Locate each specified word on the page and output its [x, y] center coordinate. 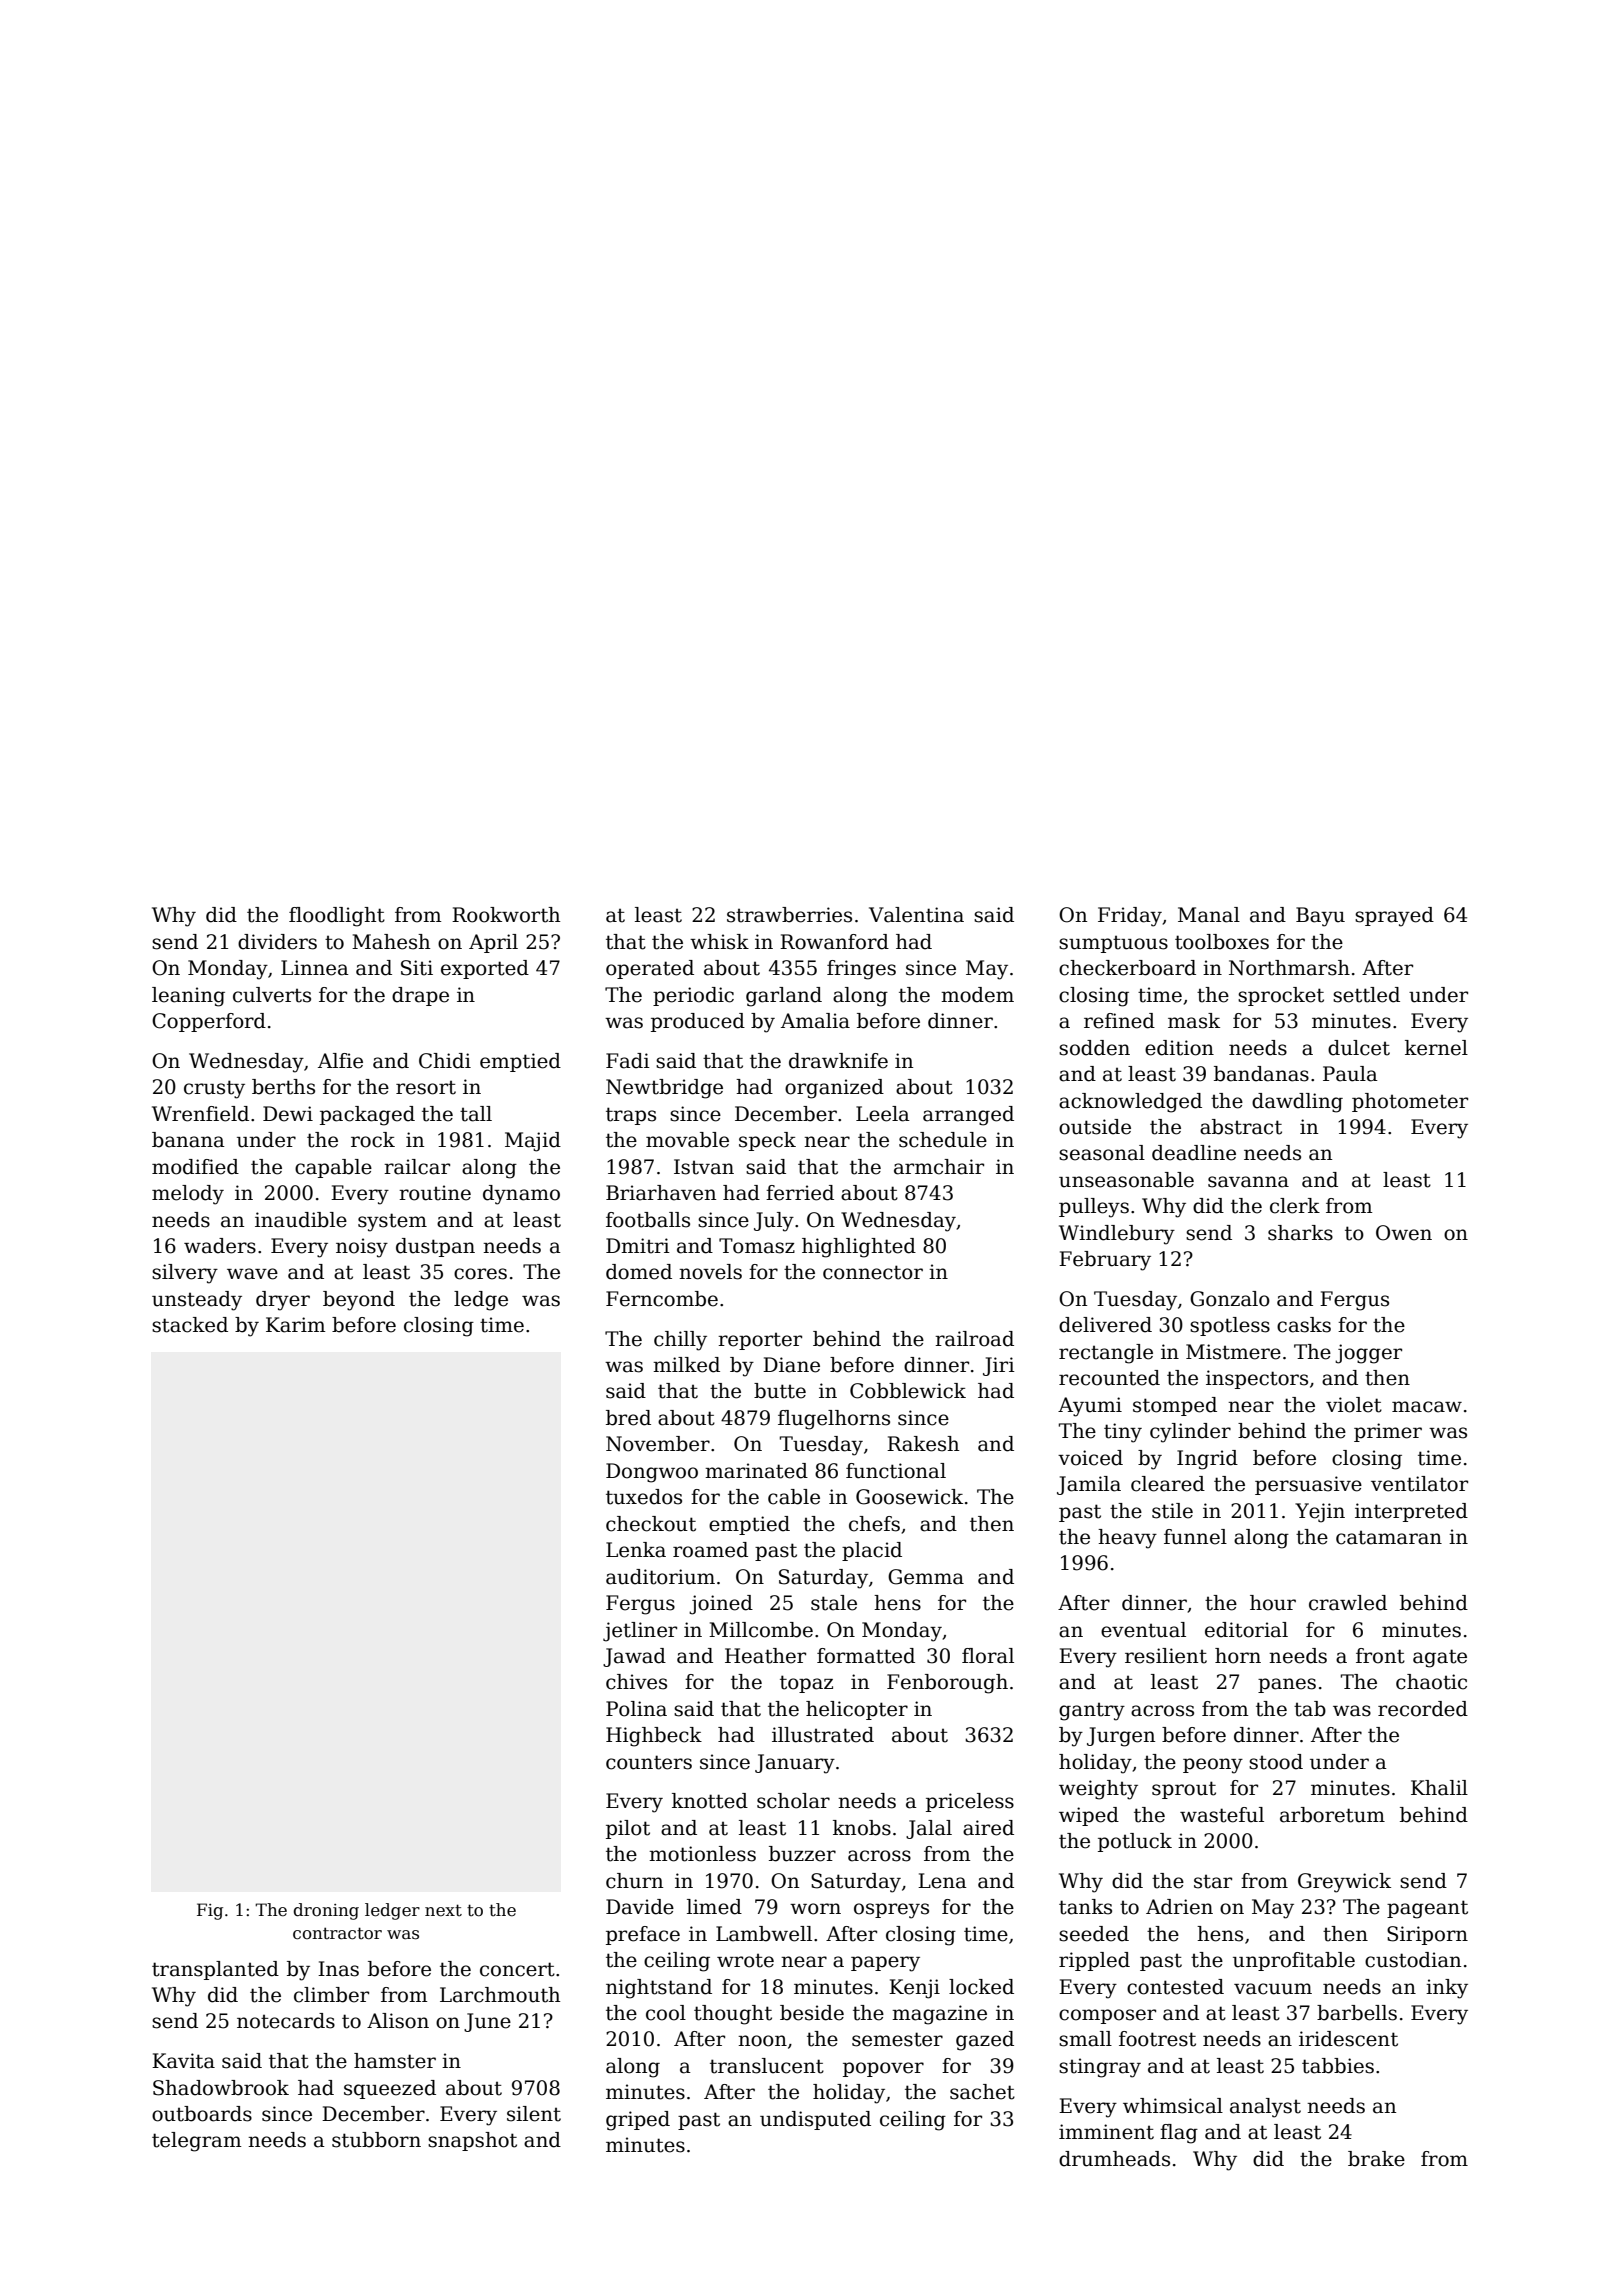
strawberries [789, 915]
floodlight [337, 917]
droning [326, 1911]
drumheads [1114, 2159]
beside [812, 2013]
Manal [1209, 915]
